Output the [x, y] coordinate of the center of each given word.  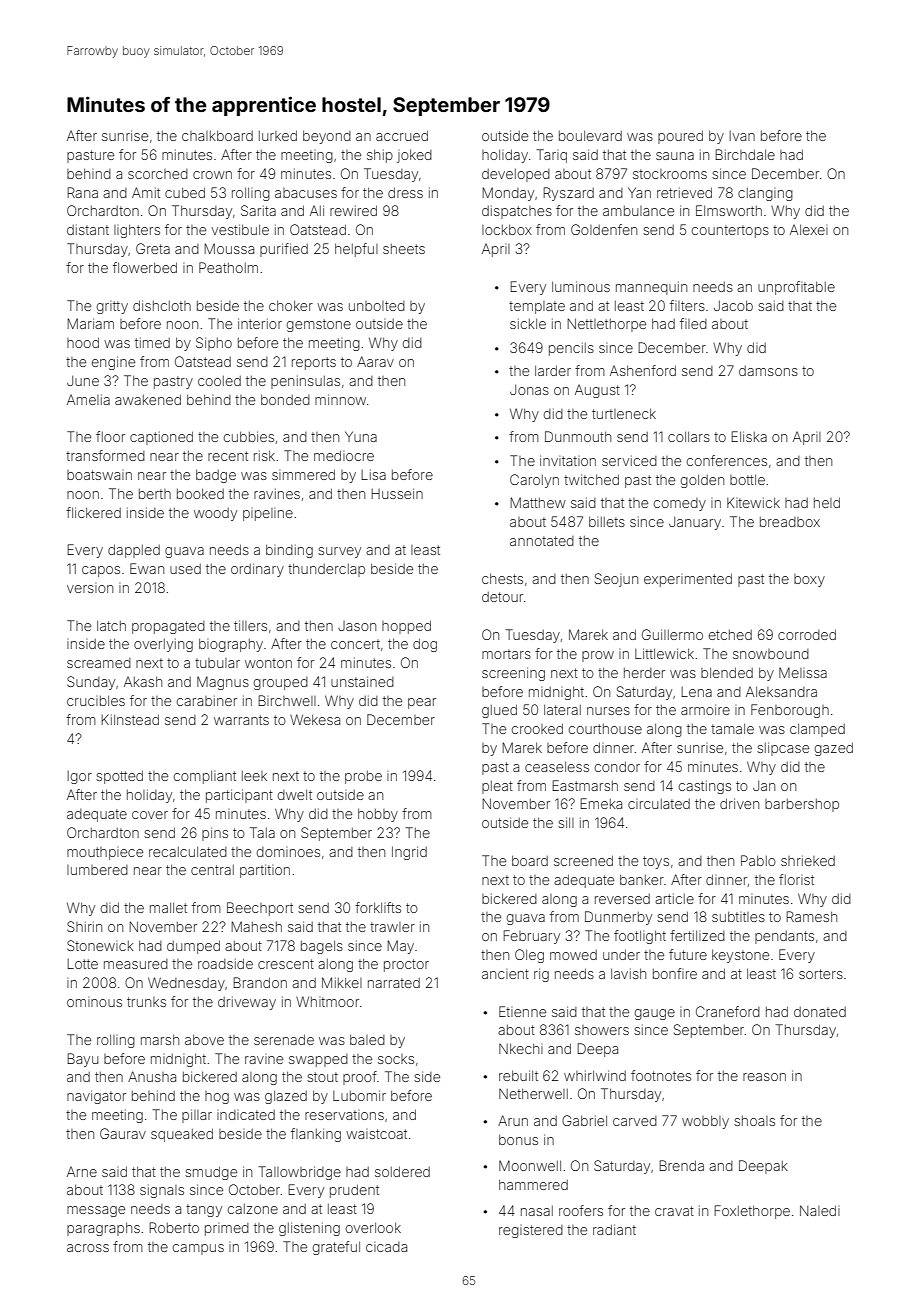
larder [553, 370]
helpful [356, 250]
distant [88, 229]
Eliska [749, 436]
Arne [82, 1171]
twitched [591, 479]
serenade [284, 1039]
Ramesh [811, 916]
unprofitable [796, 288]
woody [215, 514]
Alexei [809, 229]
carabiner [207, 700]
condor [617, 766]
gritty [112, 307]
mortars [506, 654]
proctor [406, 965]
